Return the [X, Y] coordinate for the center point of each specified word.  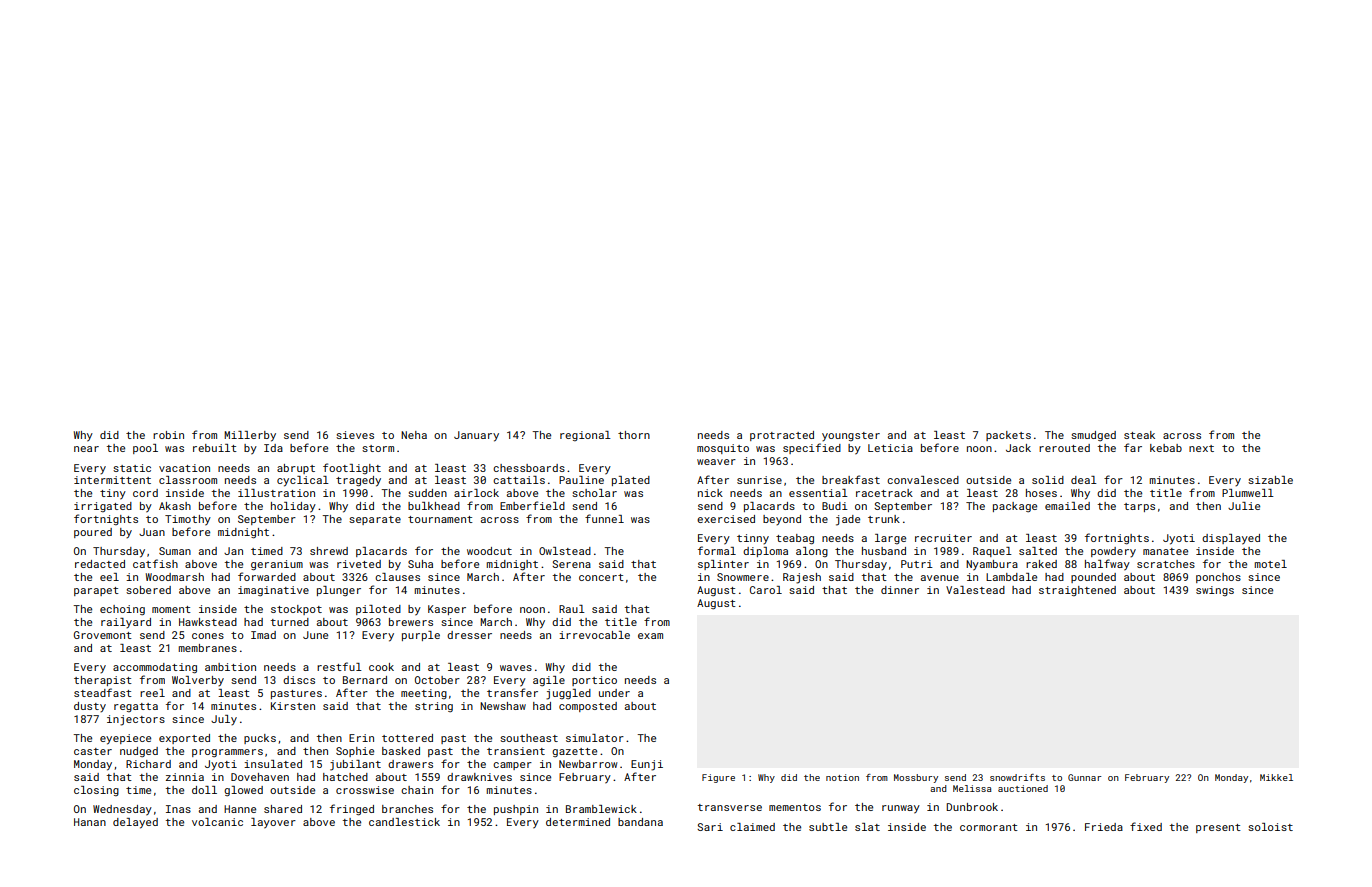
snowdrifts [1017, 777]
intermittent [112, 480]
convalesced [923, 480]
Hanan [90, 822]
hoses [1041, 493]
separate [375, 520]
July [224, 720]
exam [650, 636]
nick [710, 493]
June [315, 635]
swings [1215, 591]
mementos [795, 807]
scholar [594, 493]
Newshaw [503, 706]
